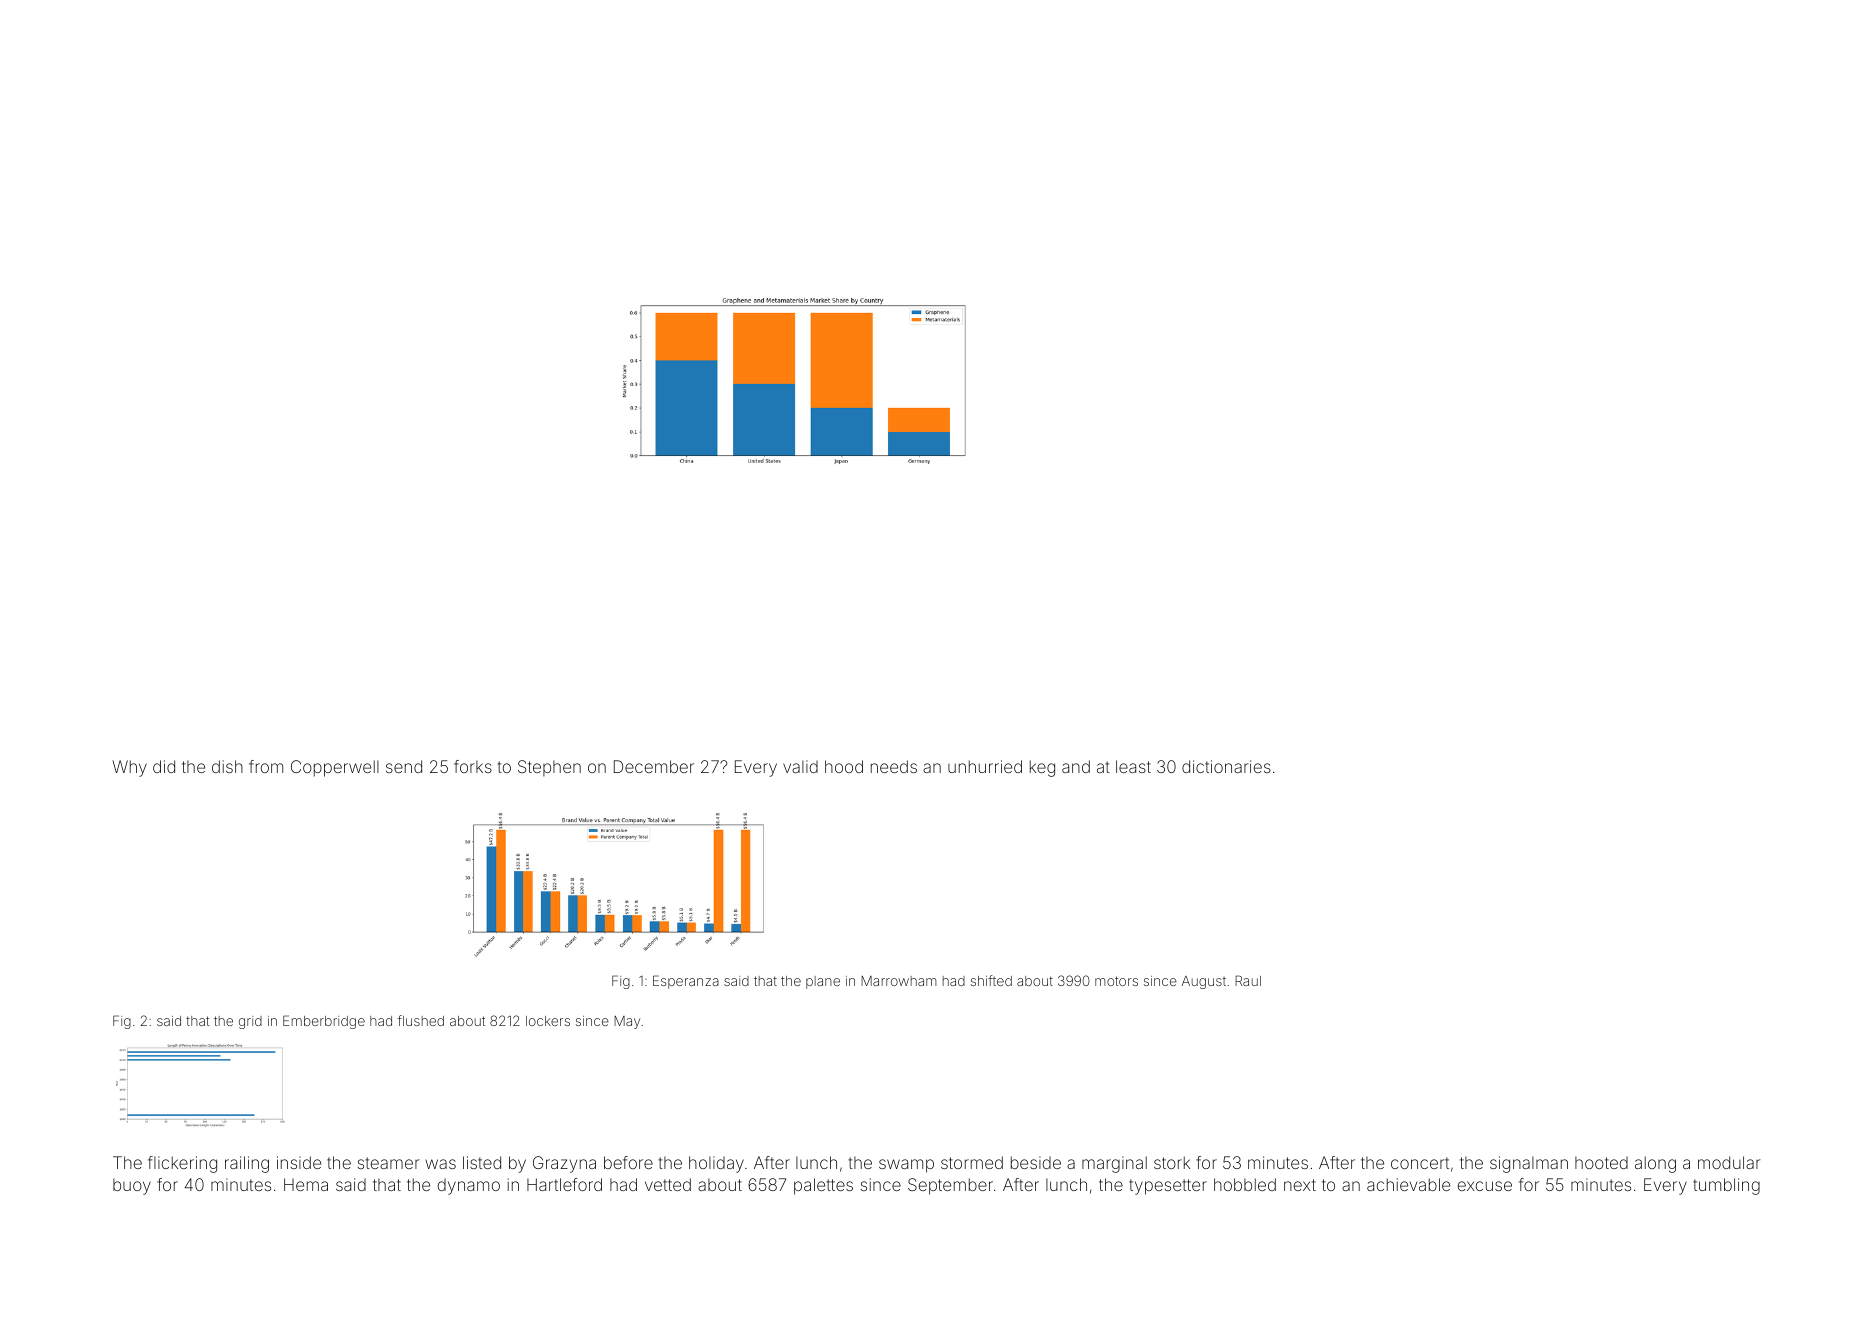 The height and width of the screenshot is (1325, 1873). What do you see at coordinates (1133, 766) in the screenshot?
I see `least` at bounding box center [1133, 766].
